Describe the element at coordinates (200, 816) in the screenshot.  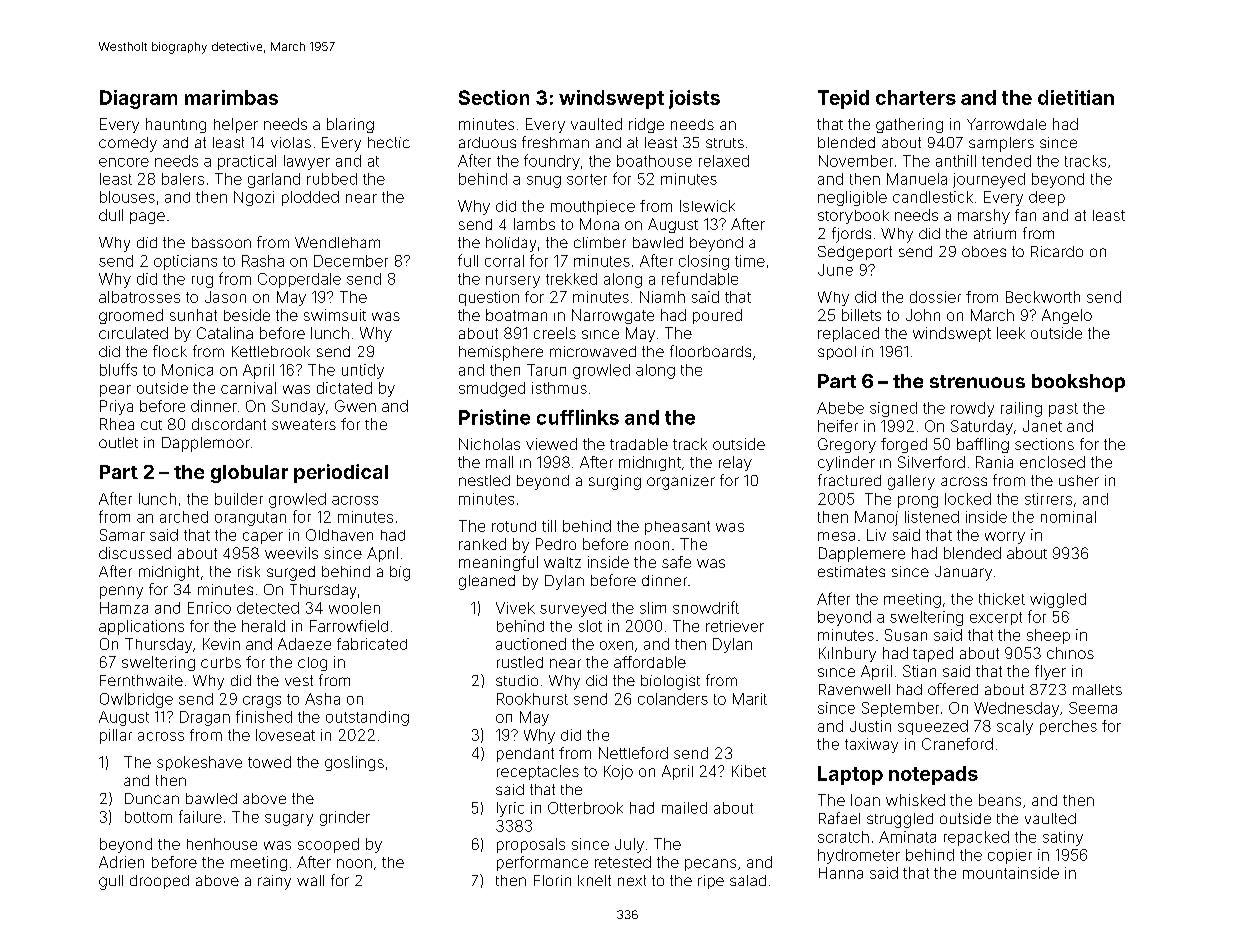
I see `failure` at that location.
